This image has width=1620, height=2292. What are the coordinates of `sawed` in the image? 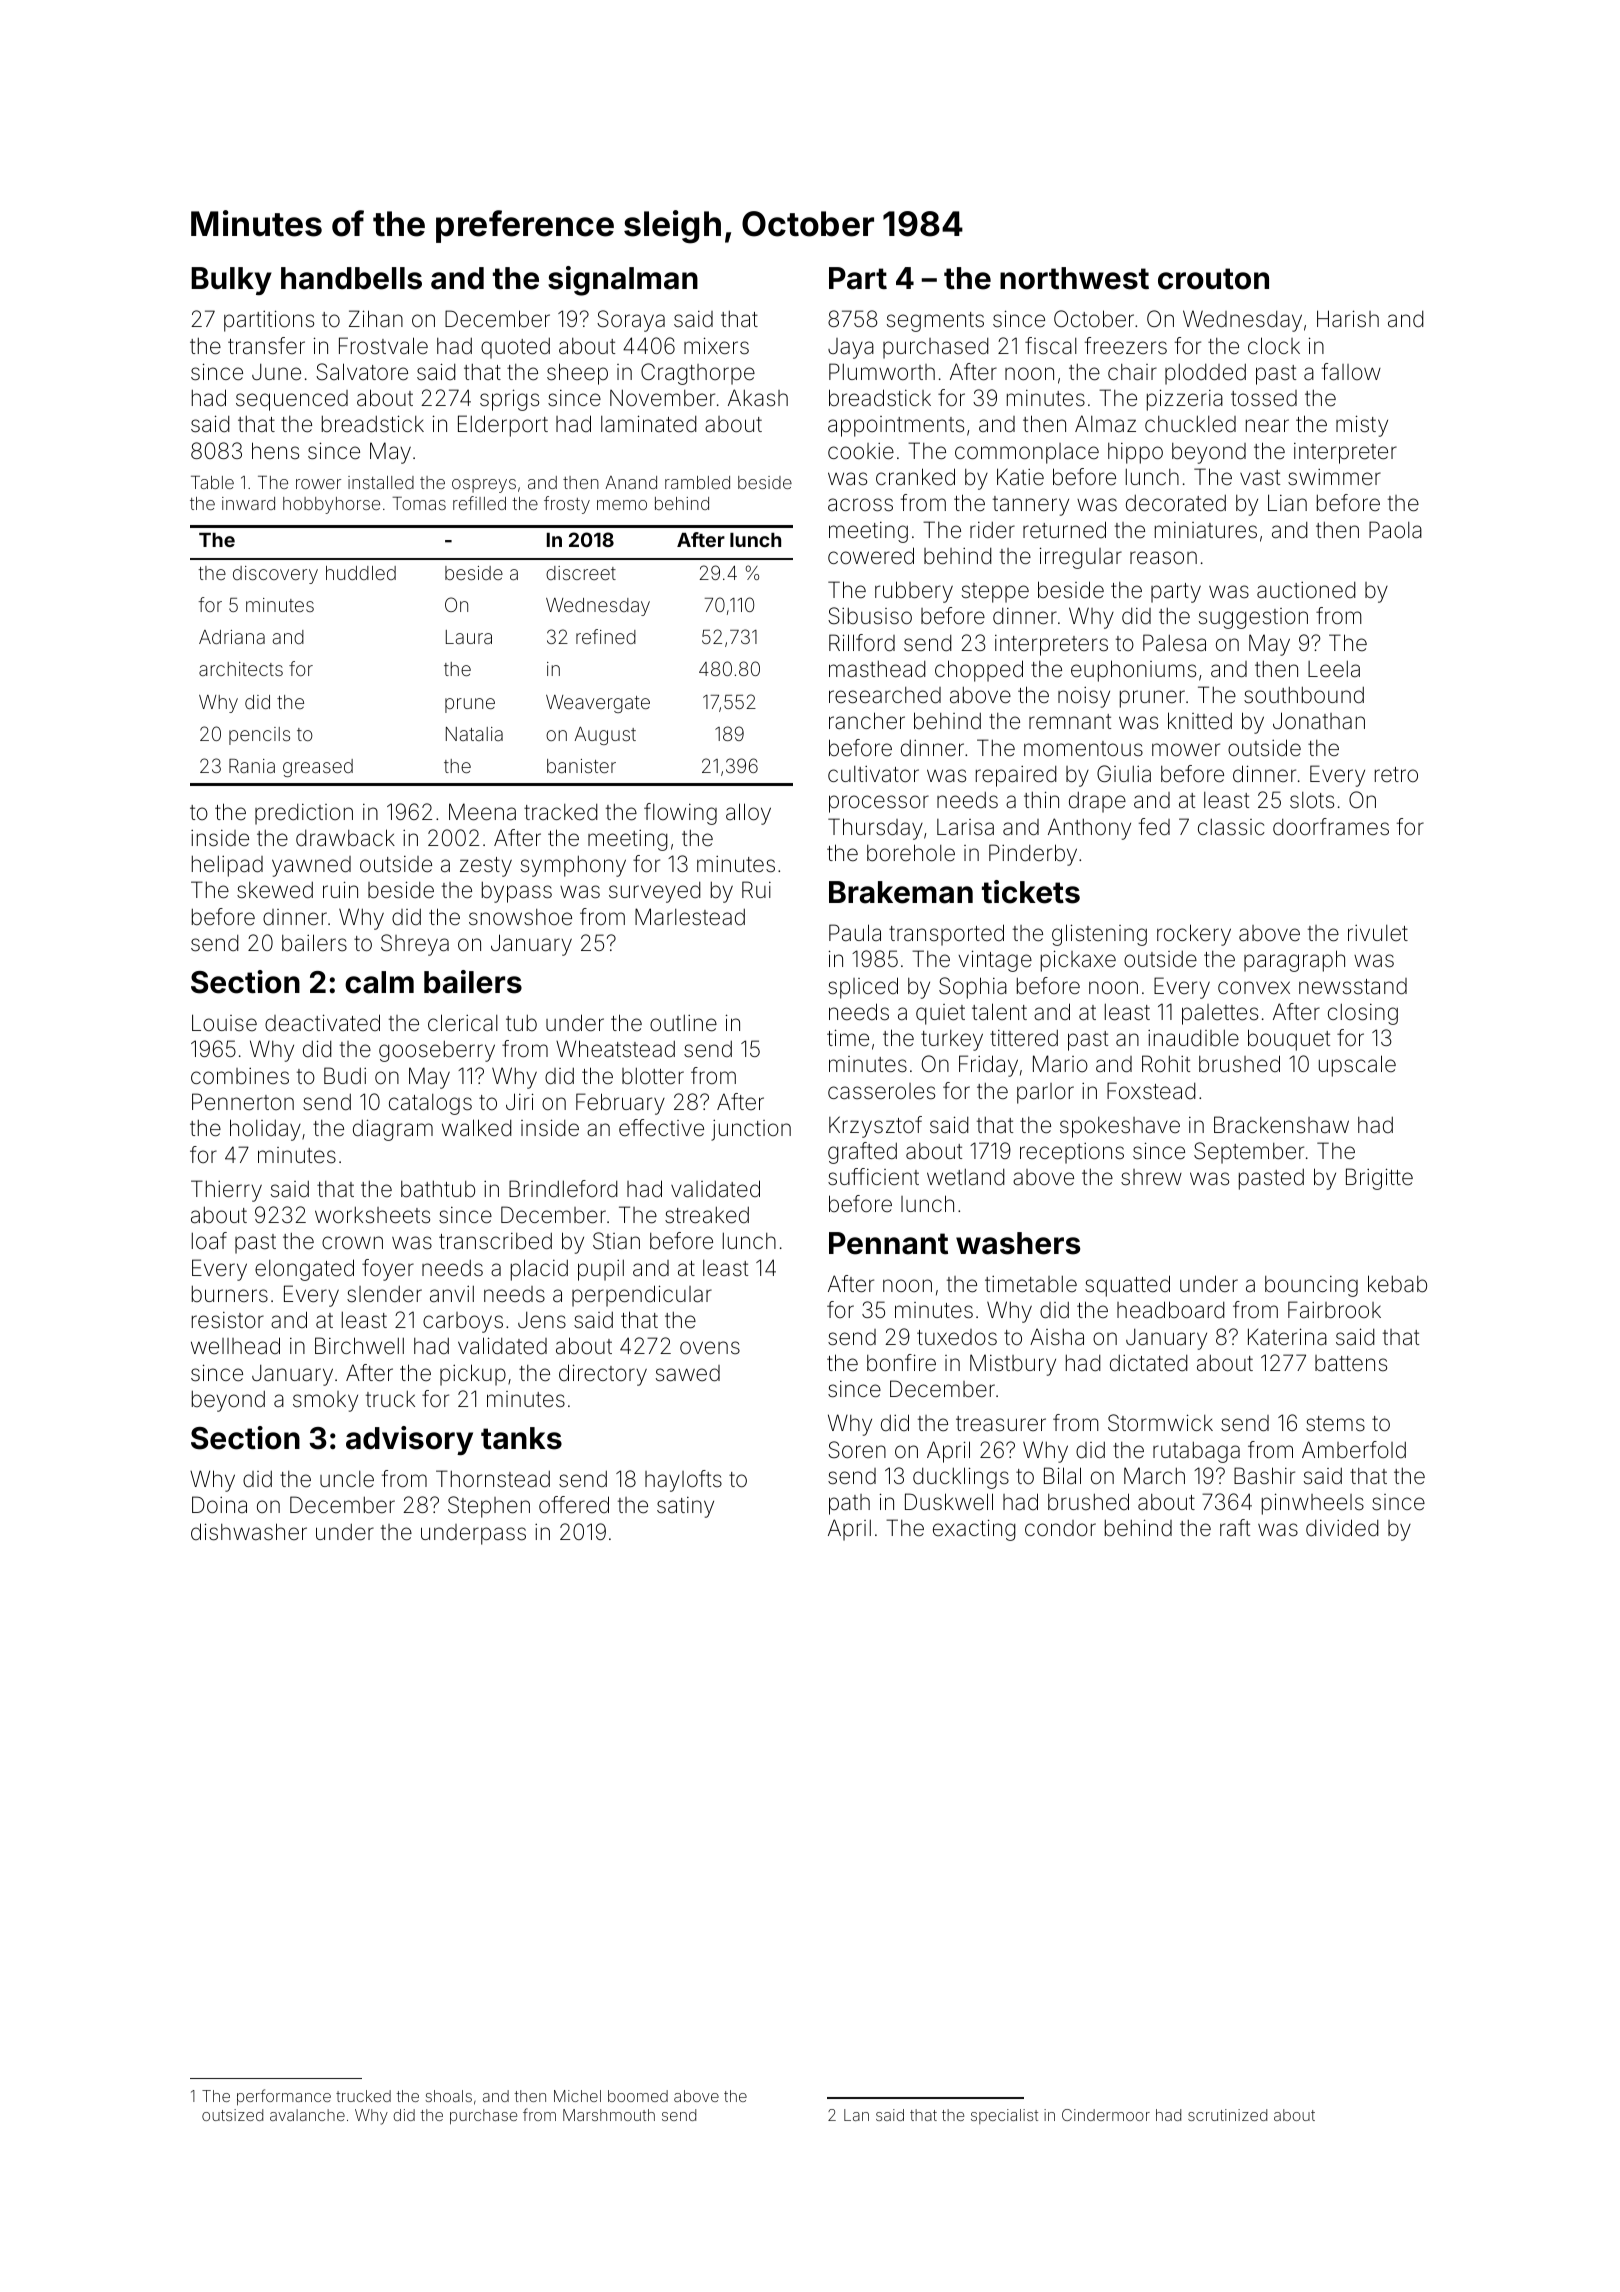 It's located at (688, 1373).
